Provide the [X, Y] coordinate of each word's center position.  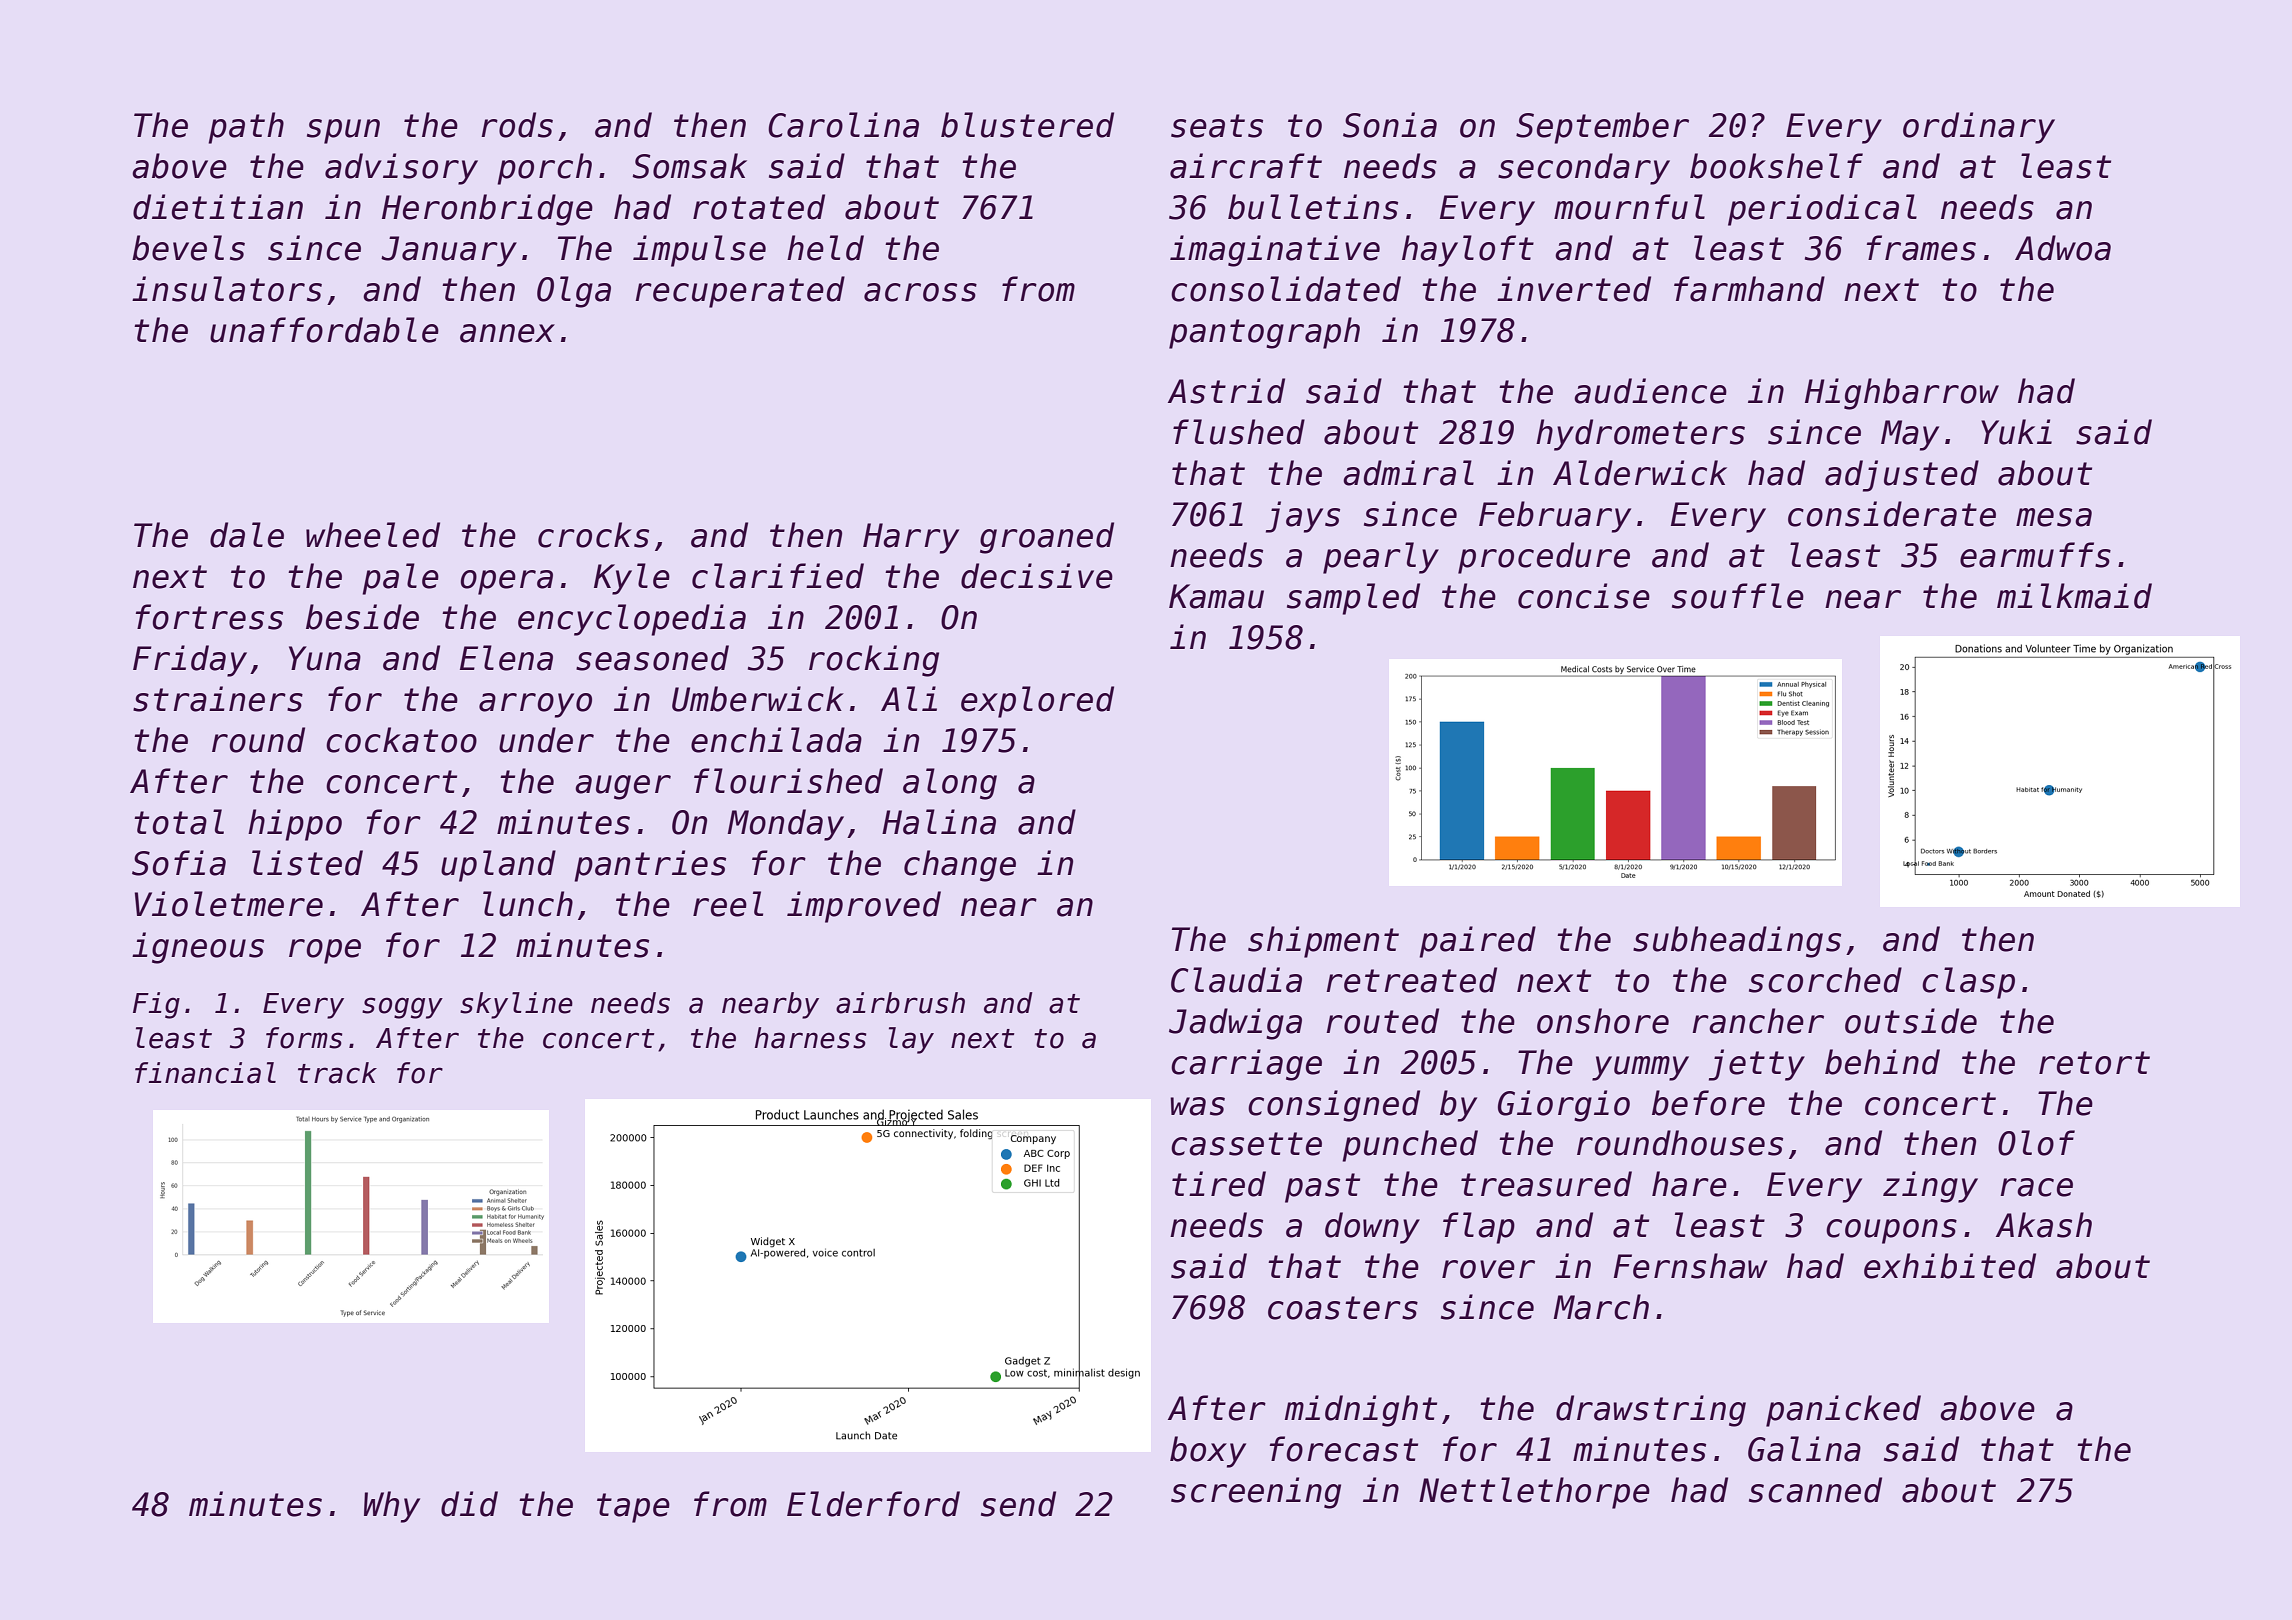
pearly [1381, 558]
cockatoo [401, 740]
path [246, 128]
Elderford [873, 1504]
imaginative [1275, 251]
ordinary [1979, 128]
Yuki [2016, 432]
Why [392, 1507]
